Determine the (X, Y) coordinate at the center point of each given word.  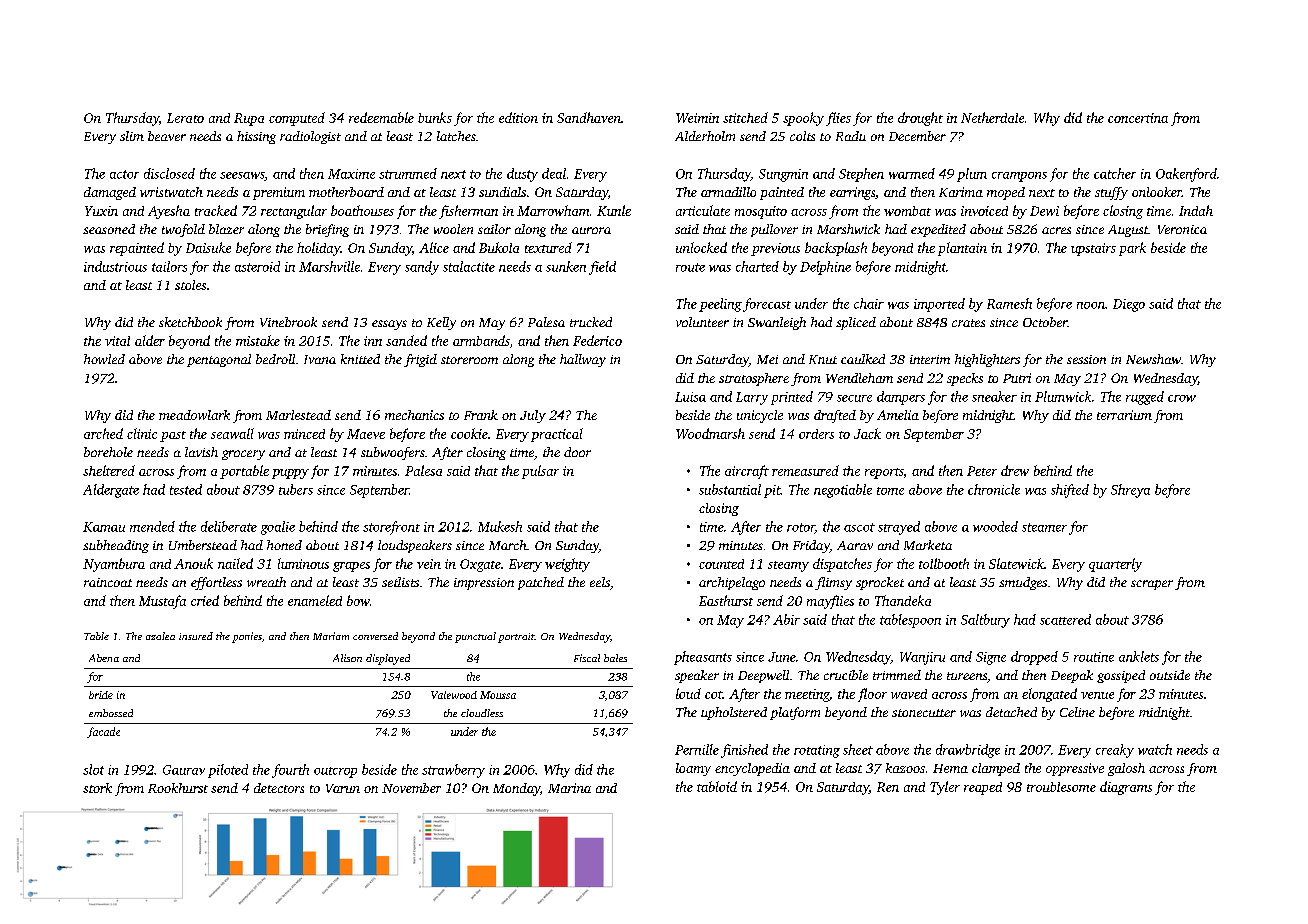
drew (1015, 470)
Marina (569, 788)
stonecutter (924, 713)
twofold (183, 230)
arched (103, 433)
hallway (583, 360)
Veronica (1182, 229)
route (690, 267)
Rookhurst (178, 788)
